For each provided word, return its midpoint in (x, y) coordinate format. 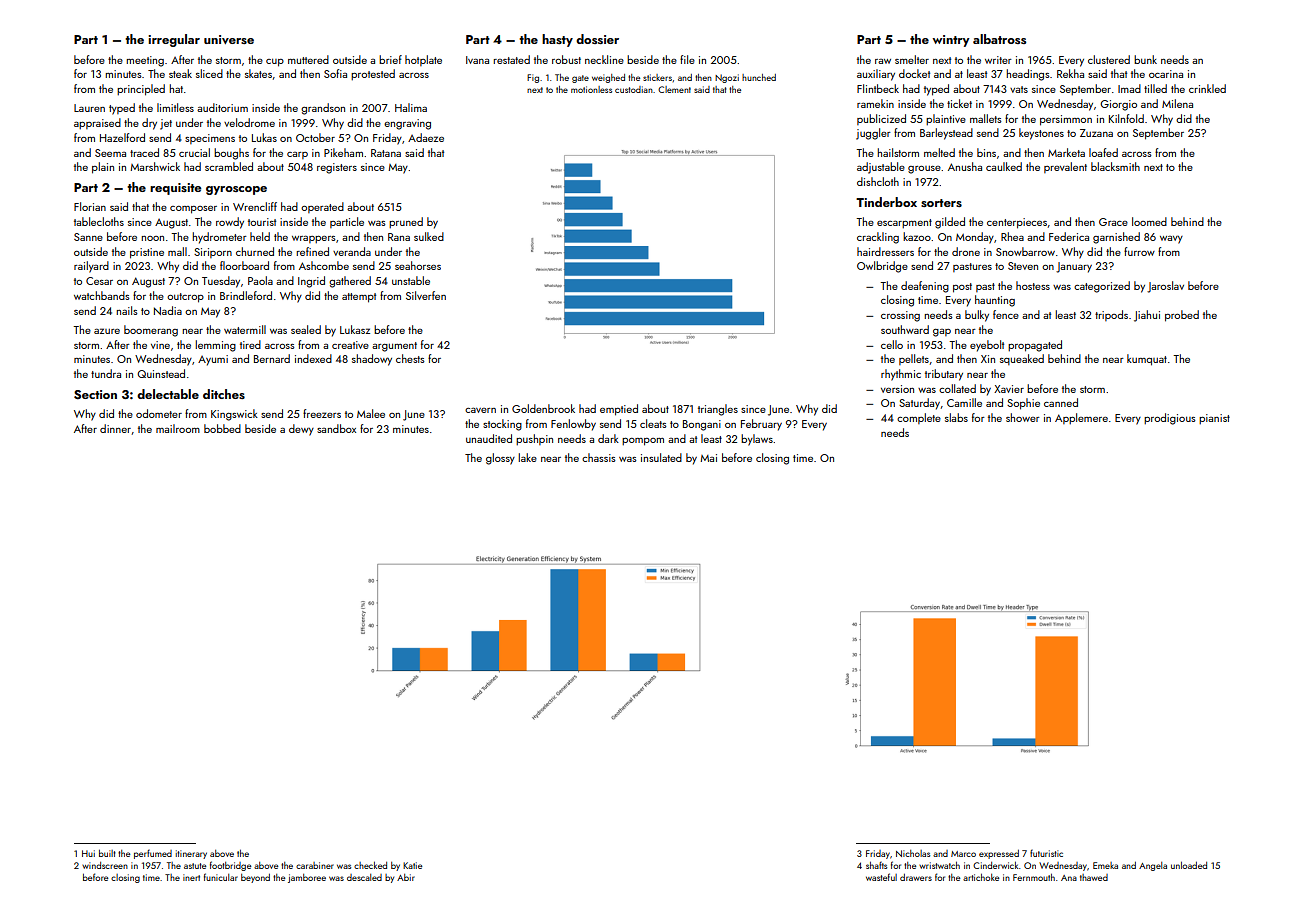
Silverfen (426, 295)
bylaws (757, 440)
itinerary (191, 854)
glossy (500, 459)
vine (160, 345)
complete (919, 418)
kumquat (1147, 360)
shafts (876, 865)
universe (229, 39)
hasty (557, 40)
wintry (951, 41)
